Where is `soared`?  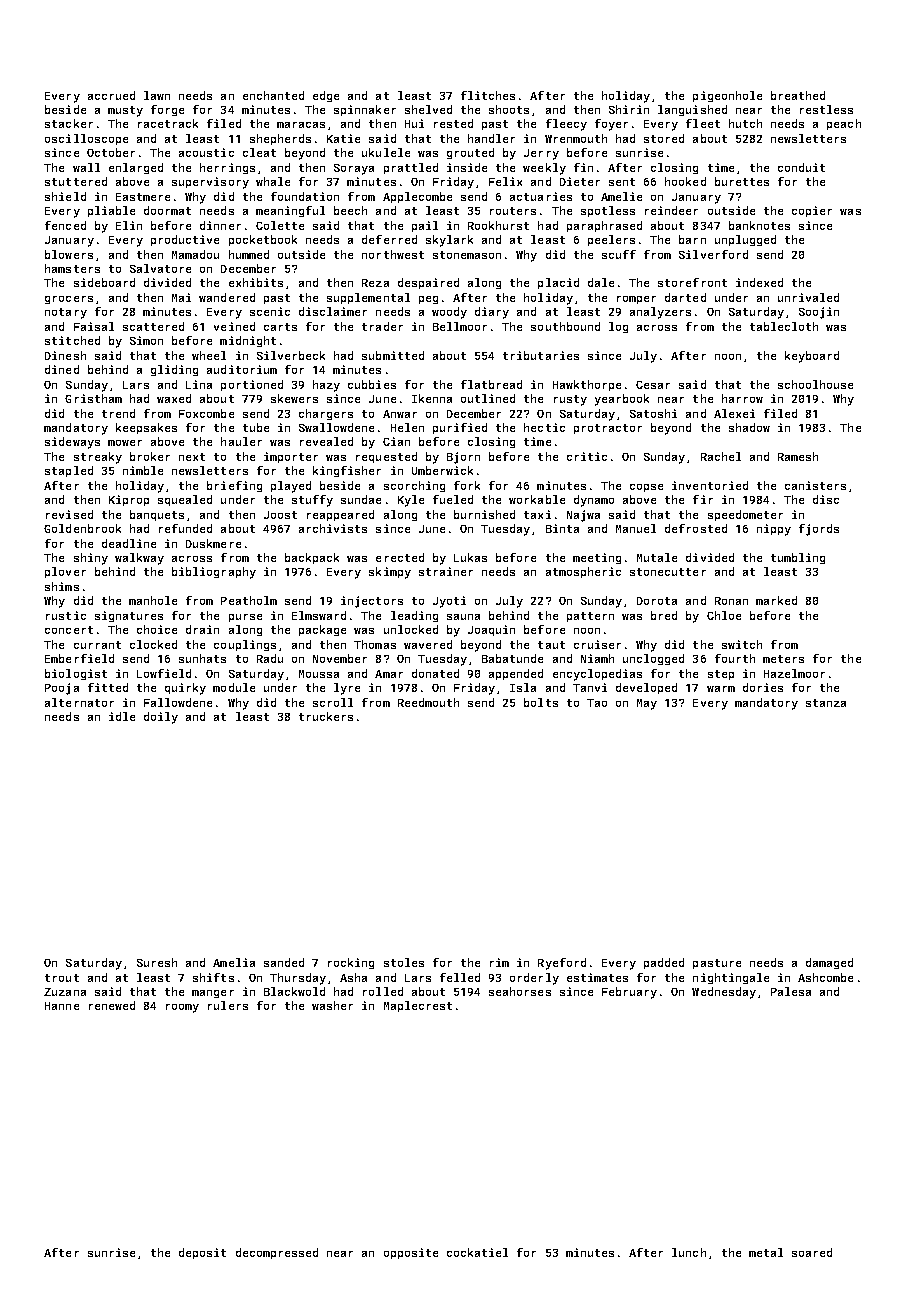
soared is located at coordinates (812, 1252).
